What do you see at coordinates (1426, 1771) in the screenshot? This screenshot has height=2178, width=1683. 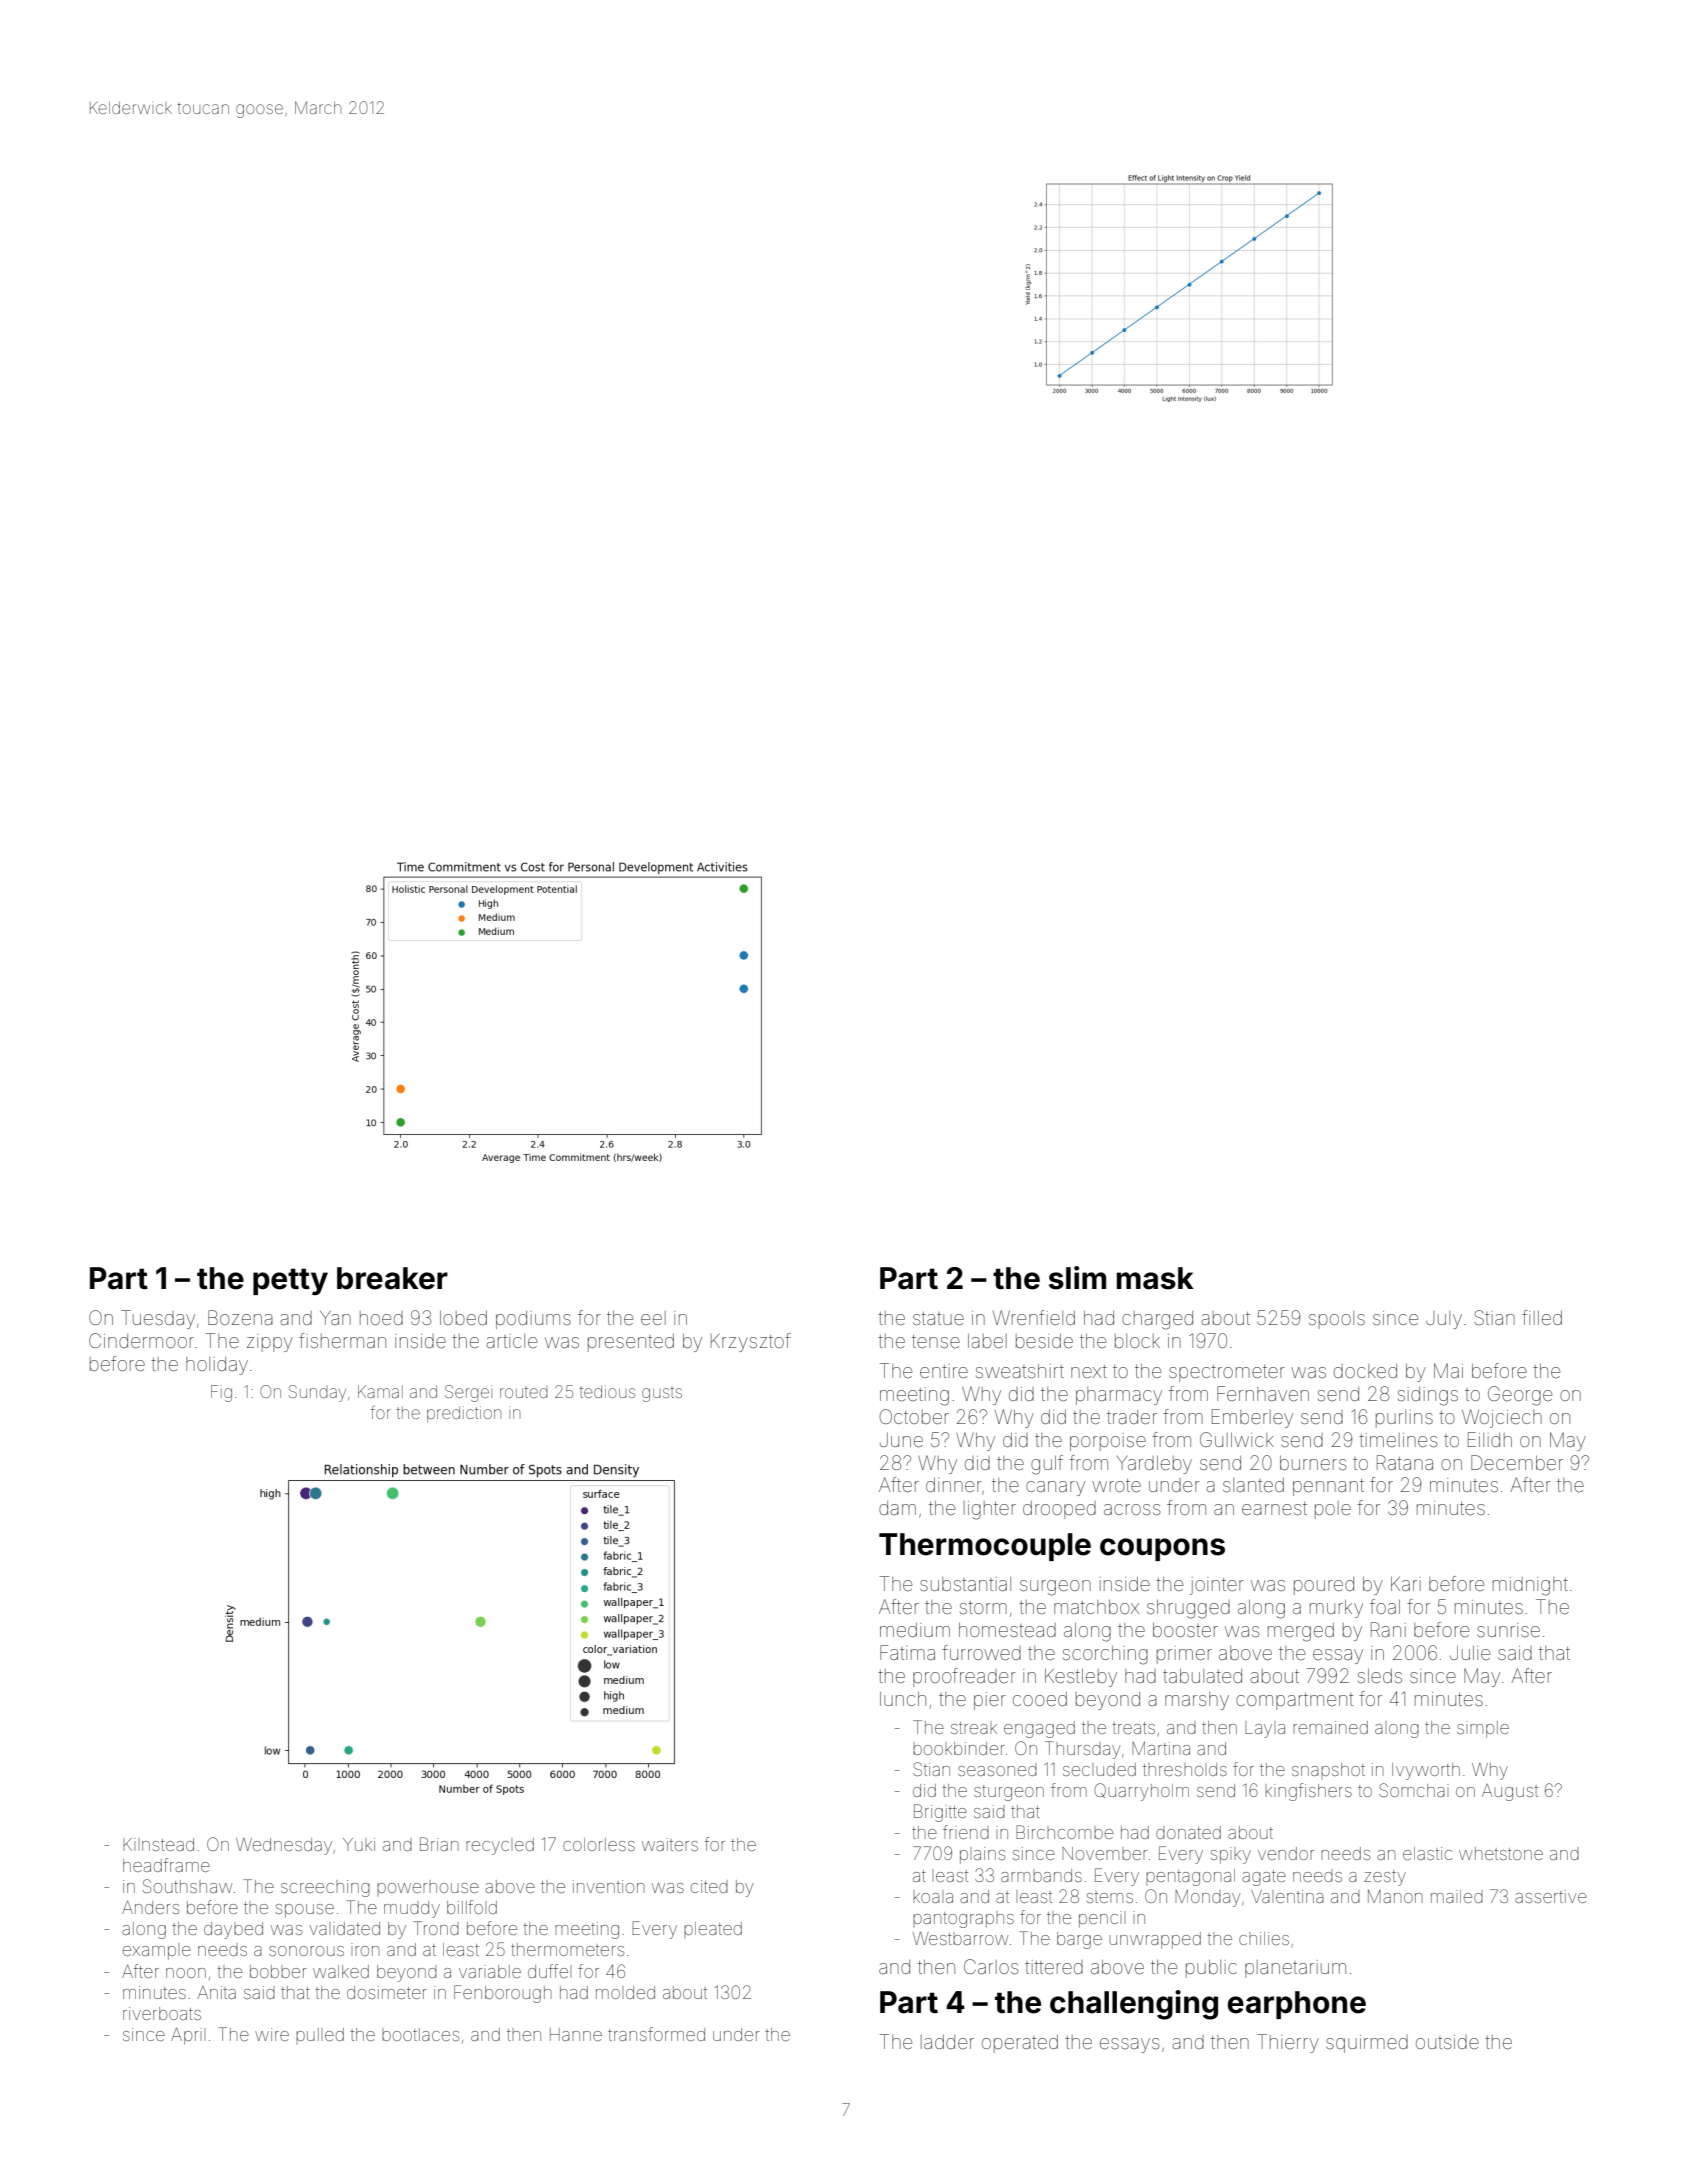 I see `Ivyworth` at bounding box center [1426, 1771].
